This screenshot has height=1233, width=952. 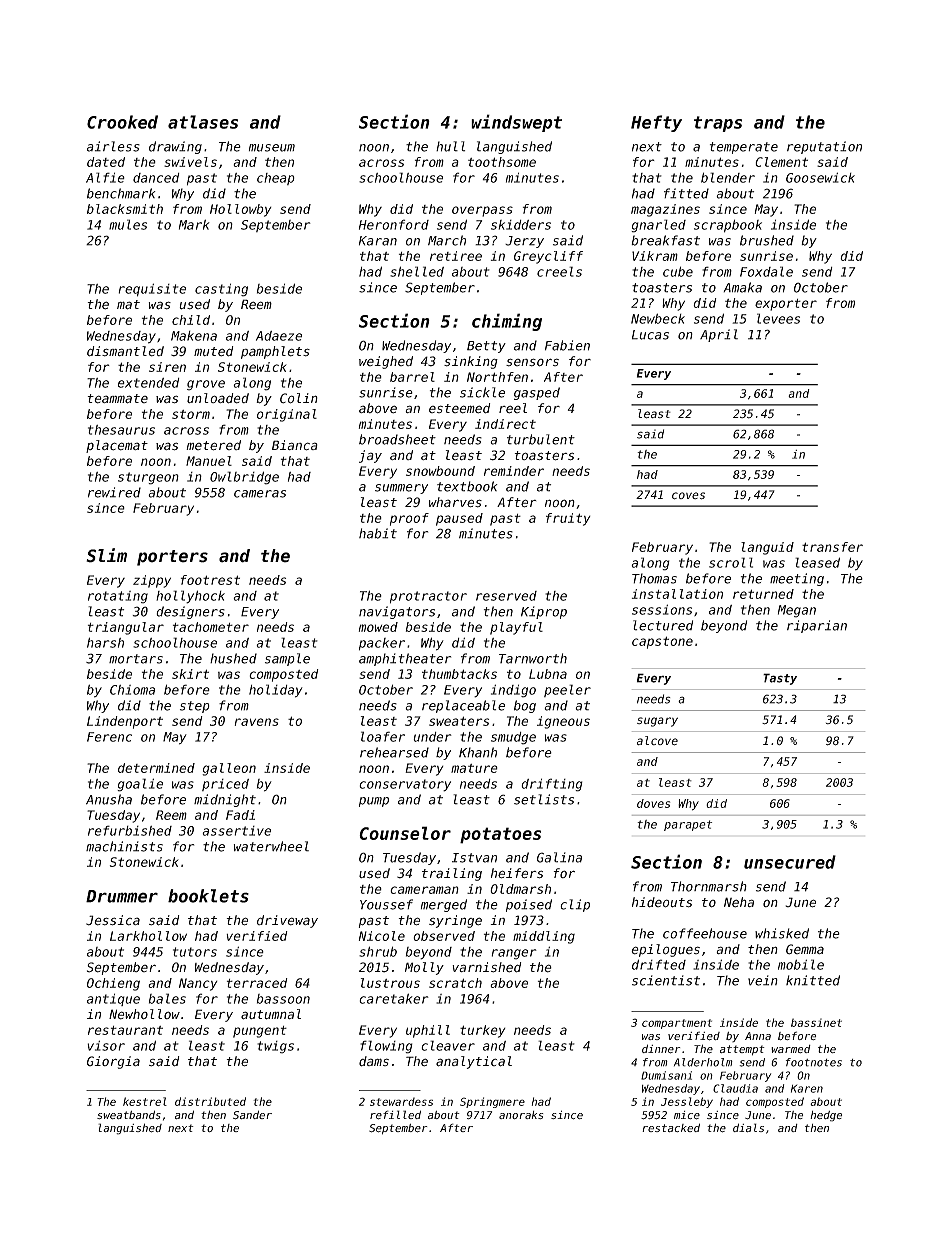 I want to click on Foxdale, so click(x=766, y=271).
